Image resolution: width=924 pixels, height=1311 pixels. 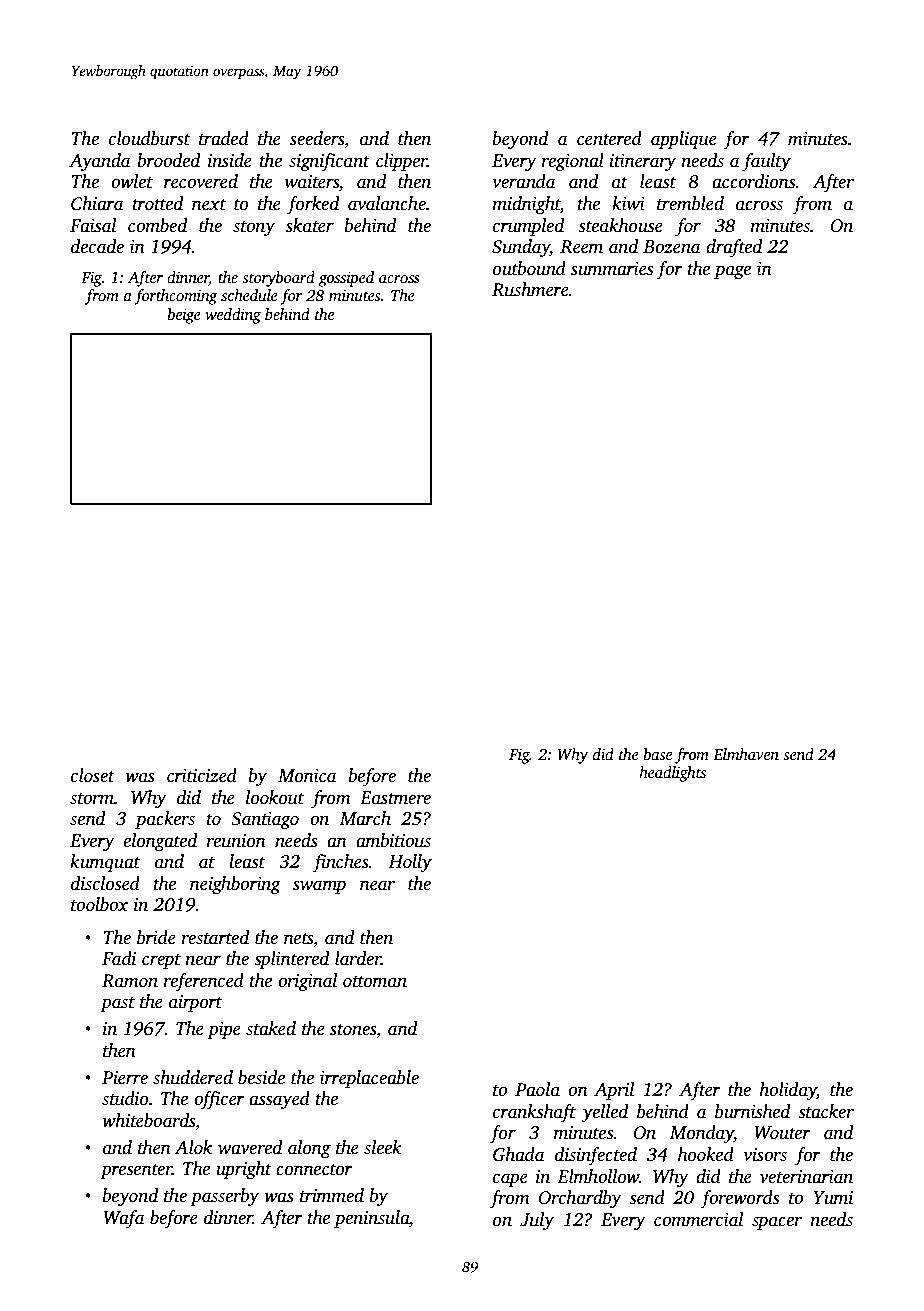 What do you see at coordinates (130, 981) in the image?
I see `Ramon` at bounding box center [130, 981].
